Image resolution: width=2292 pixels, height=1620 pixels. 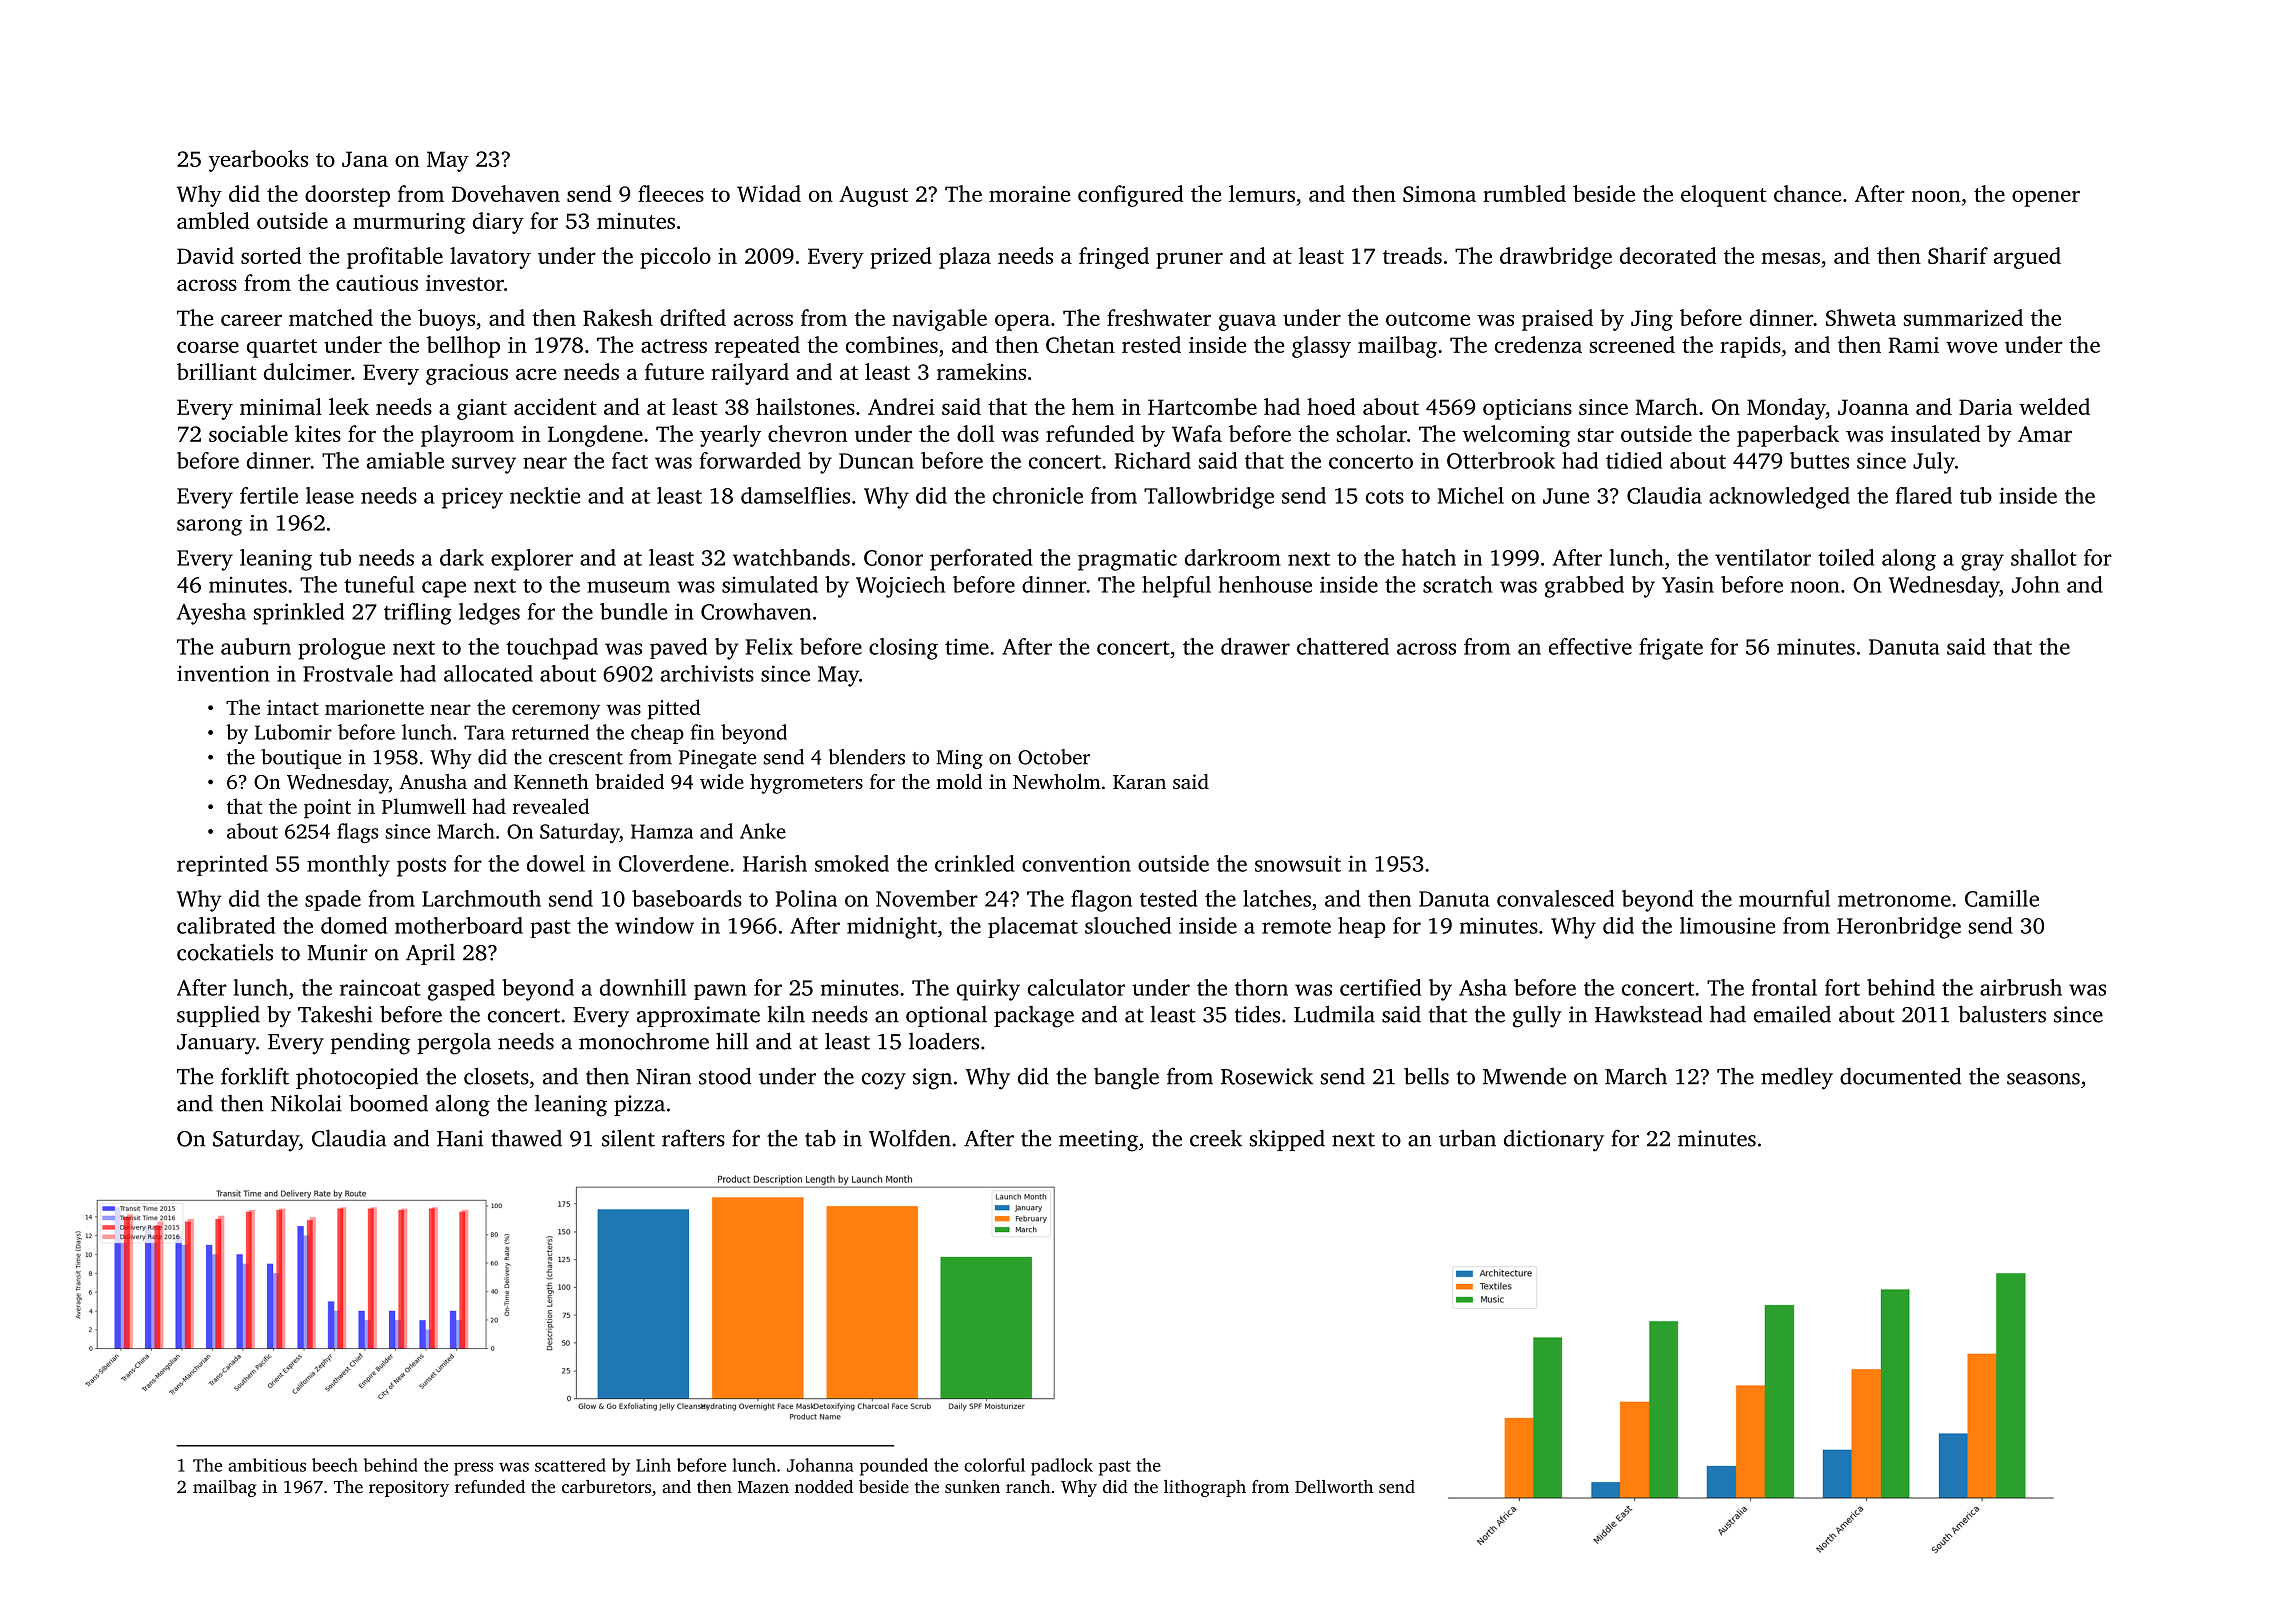 I want to click on hygrometers, so click(x=806, y=784).
